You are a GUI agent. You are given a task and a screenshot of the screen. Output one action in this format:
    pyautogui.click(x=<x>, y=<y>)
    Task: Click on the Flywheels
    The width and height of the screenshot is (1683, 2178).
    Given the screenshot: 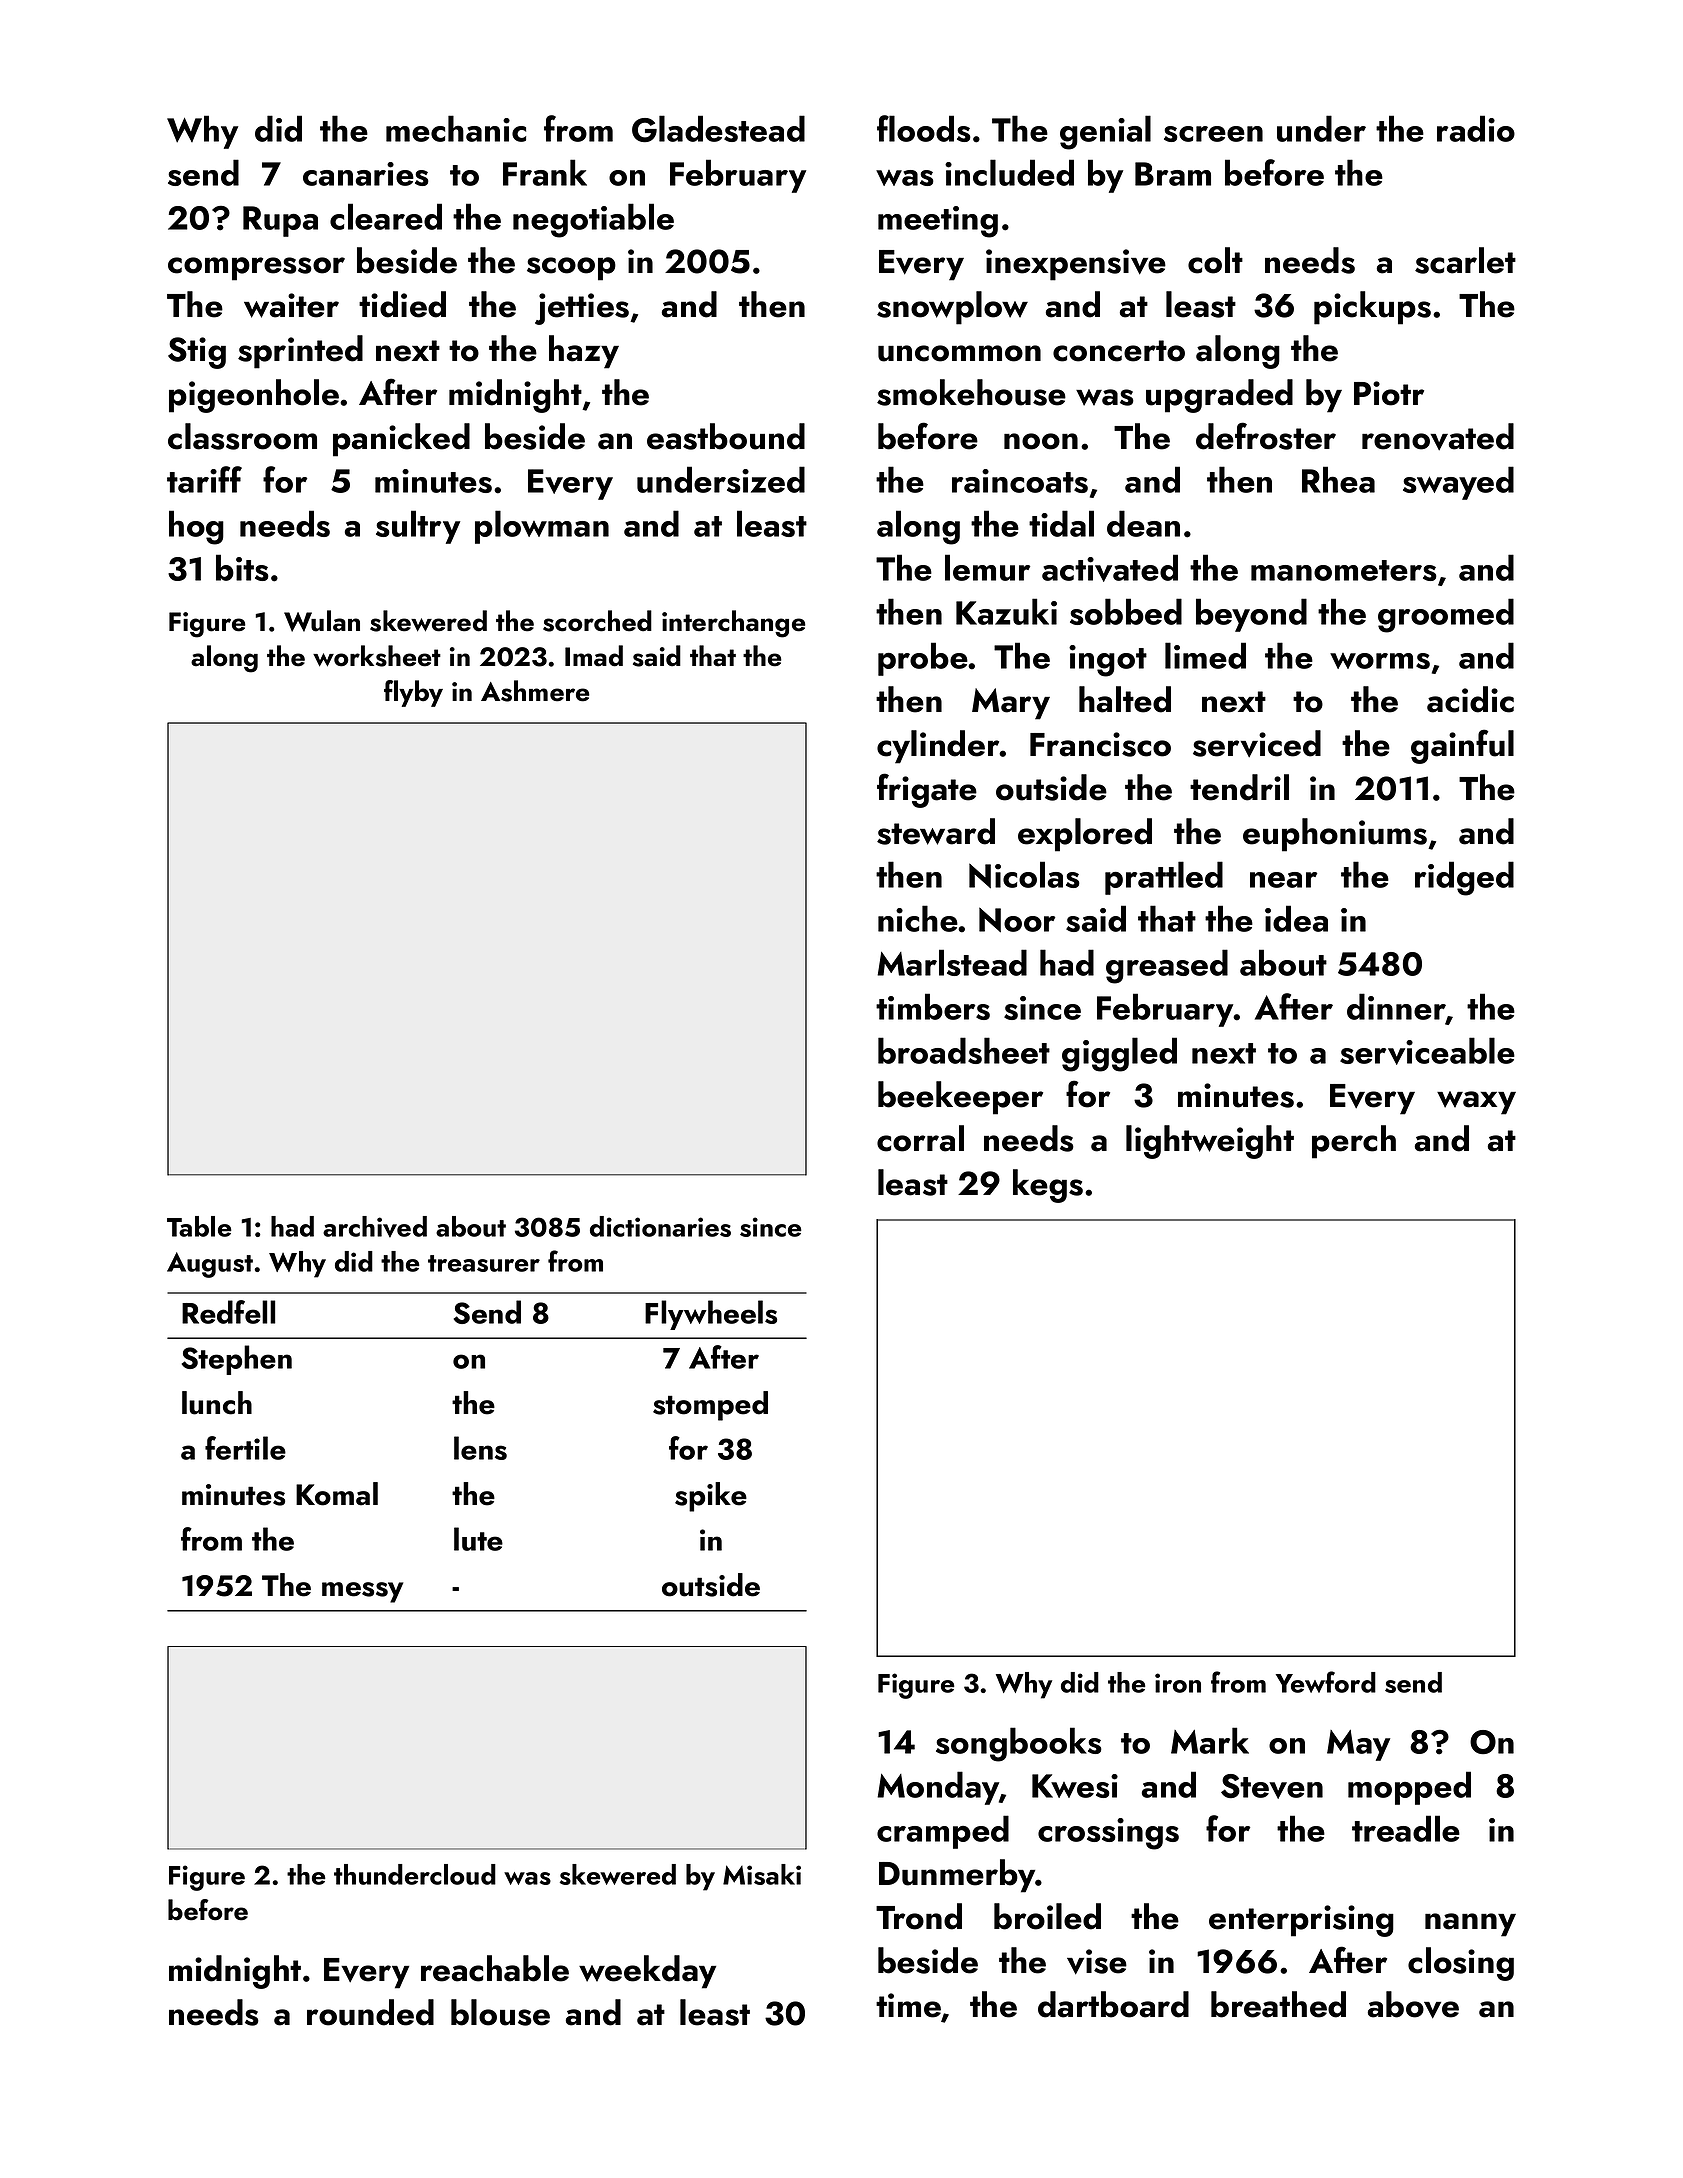 What is the action you would take?
    pyautogui.click(x=711, y=1315)
